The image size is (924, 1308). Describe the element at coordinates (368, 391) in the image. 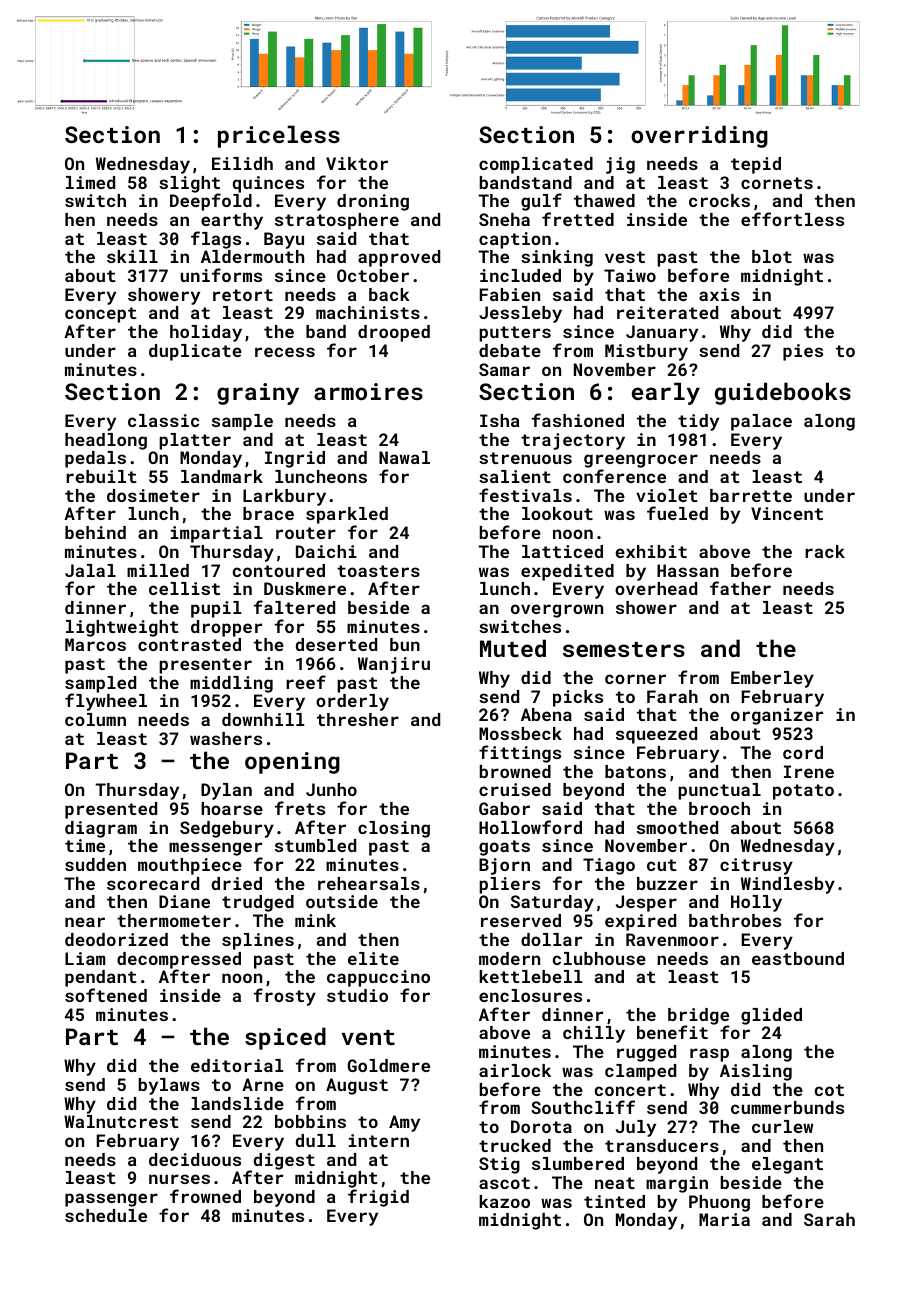

I see `armoires` at that location.
